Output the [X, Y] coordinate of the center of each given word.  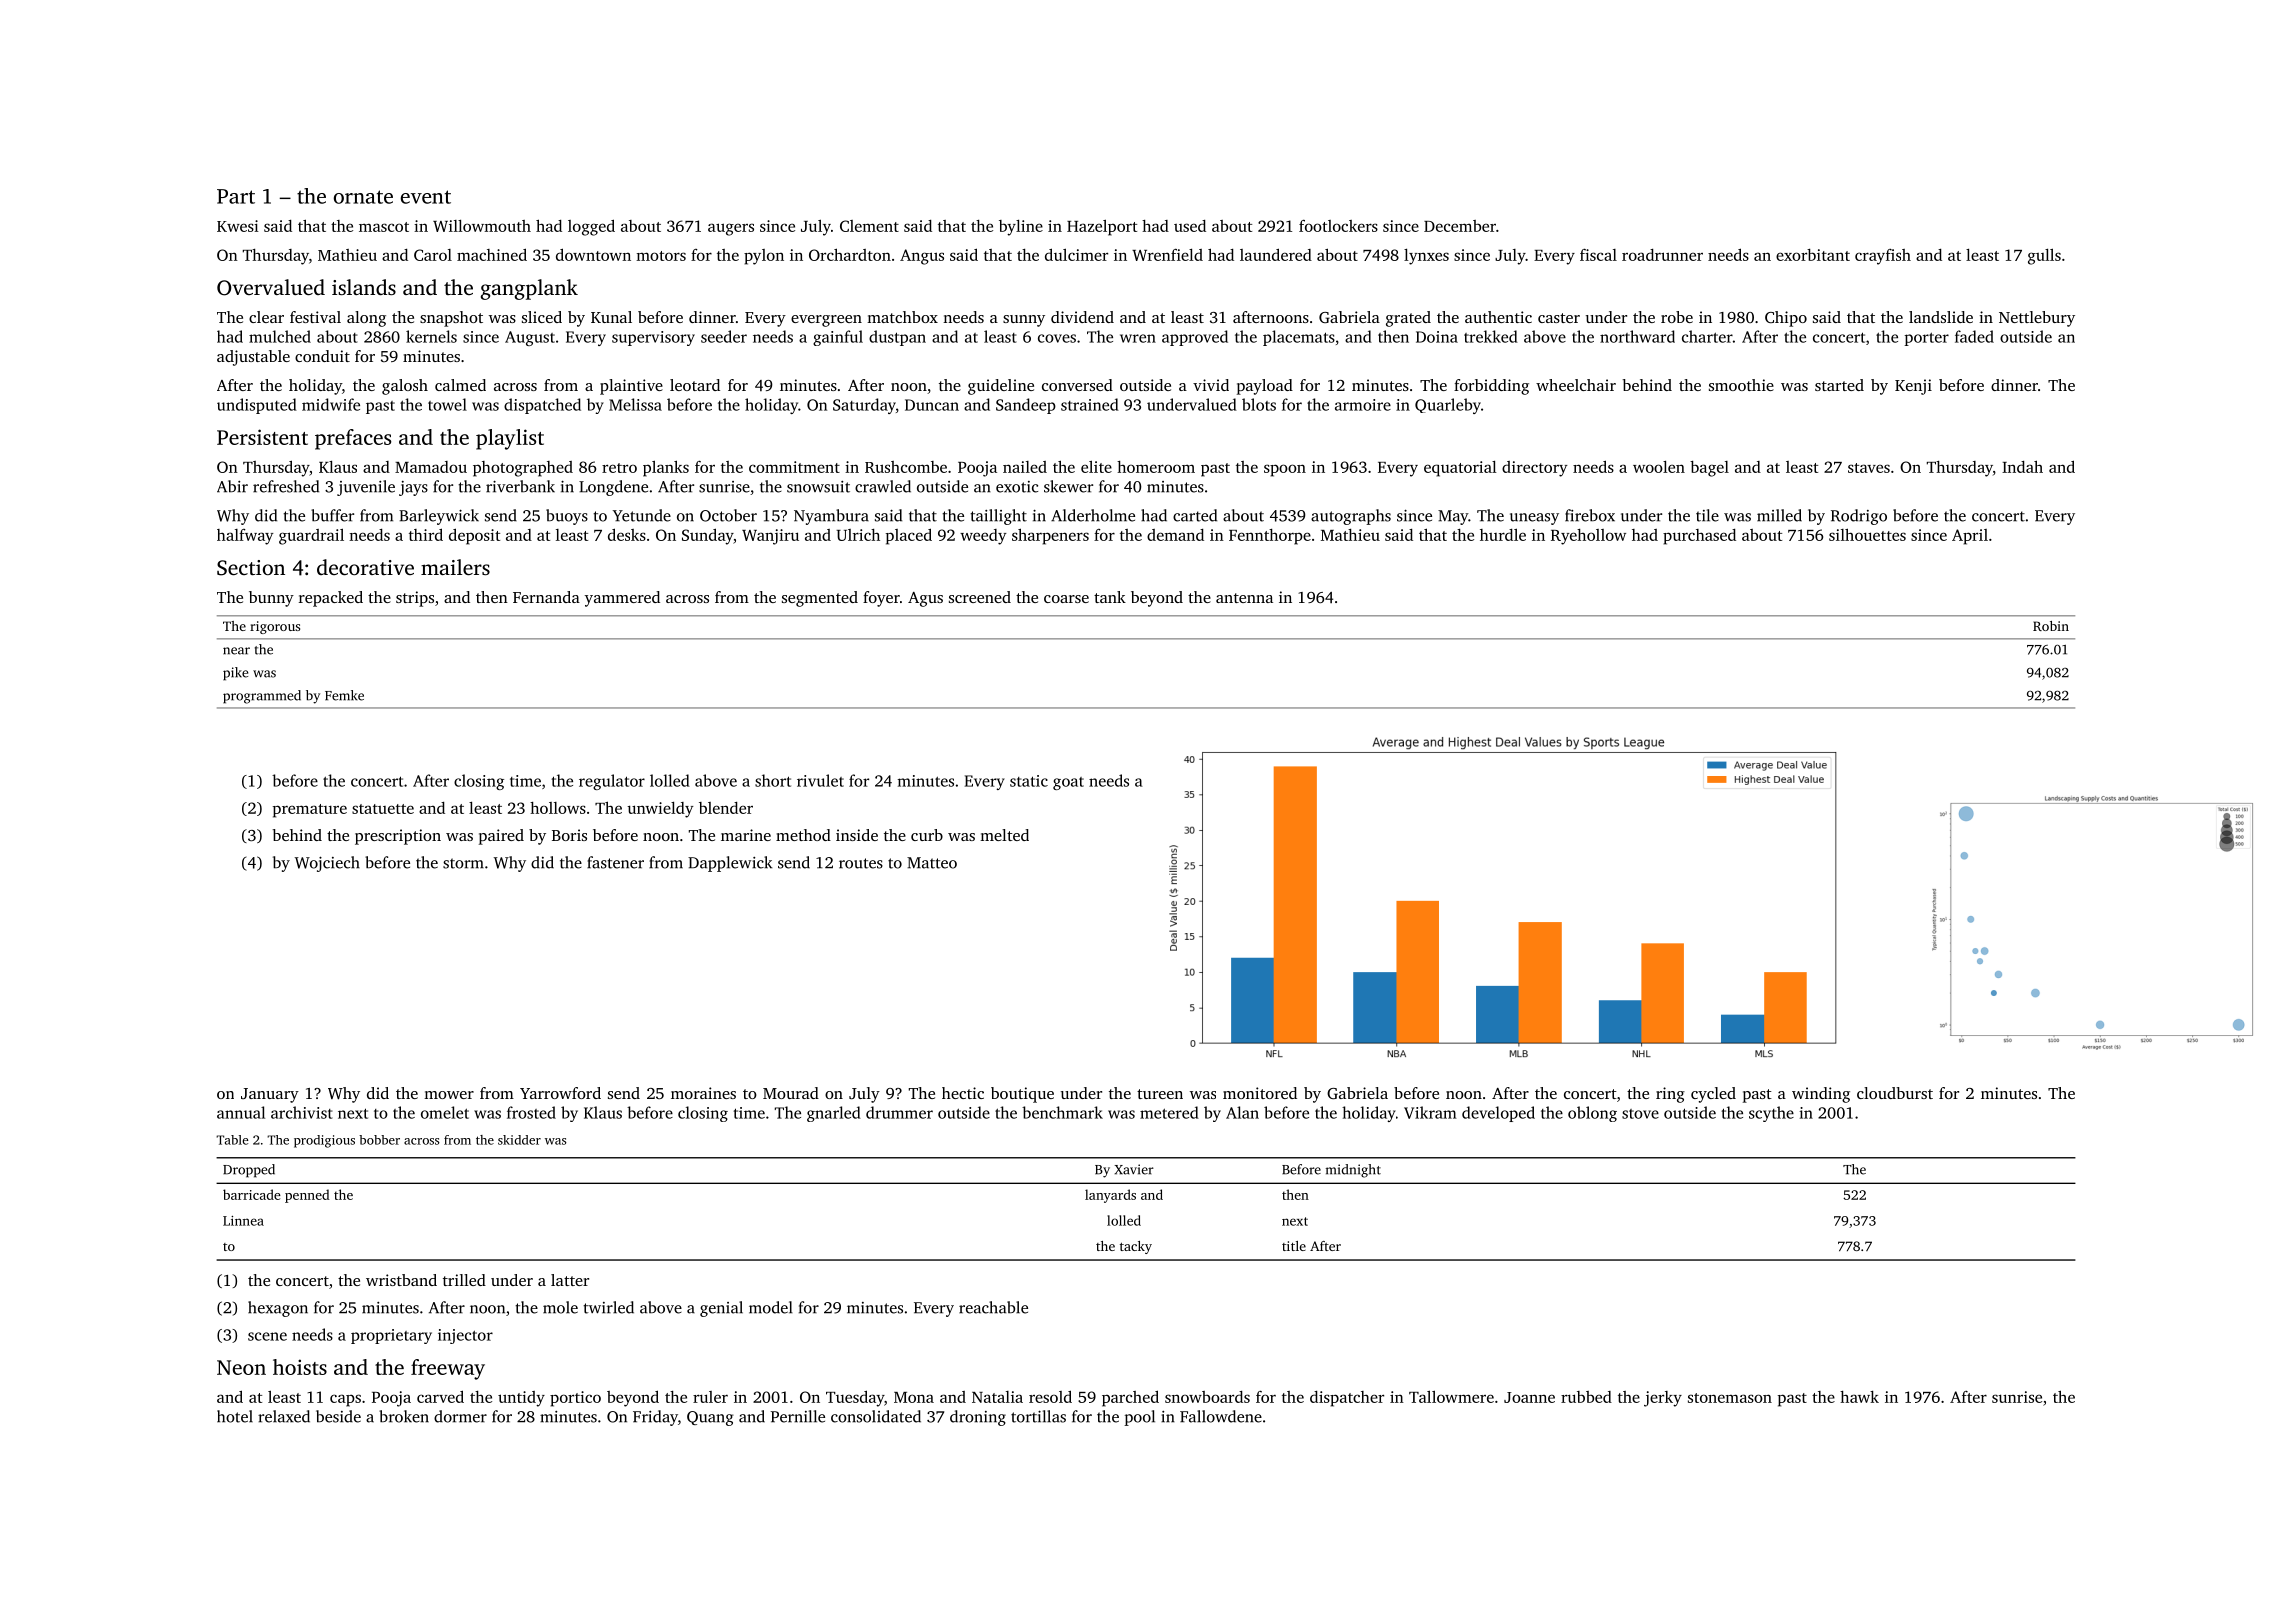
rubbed [1586, 1397]
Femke [344, 695]
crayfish [1883, 257]
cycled [1713, 1095]
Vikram [1430, 1112]
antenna [1244, 598]
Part [236, 196]
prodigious [324, 1141]
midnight [1353, 1171]
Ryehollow [1588, 537]
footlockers [1338, 226]
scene [267, 1336]
